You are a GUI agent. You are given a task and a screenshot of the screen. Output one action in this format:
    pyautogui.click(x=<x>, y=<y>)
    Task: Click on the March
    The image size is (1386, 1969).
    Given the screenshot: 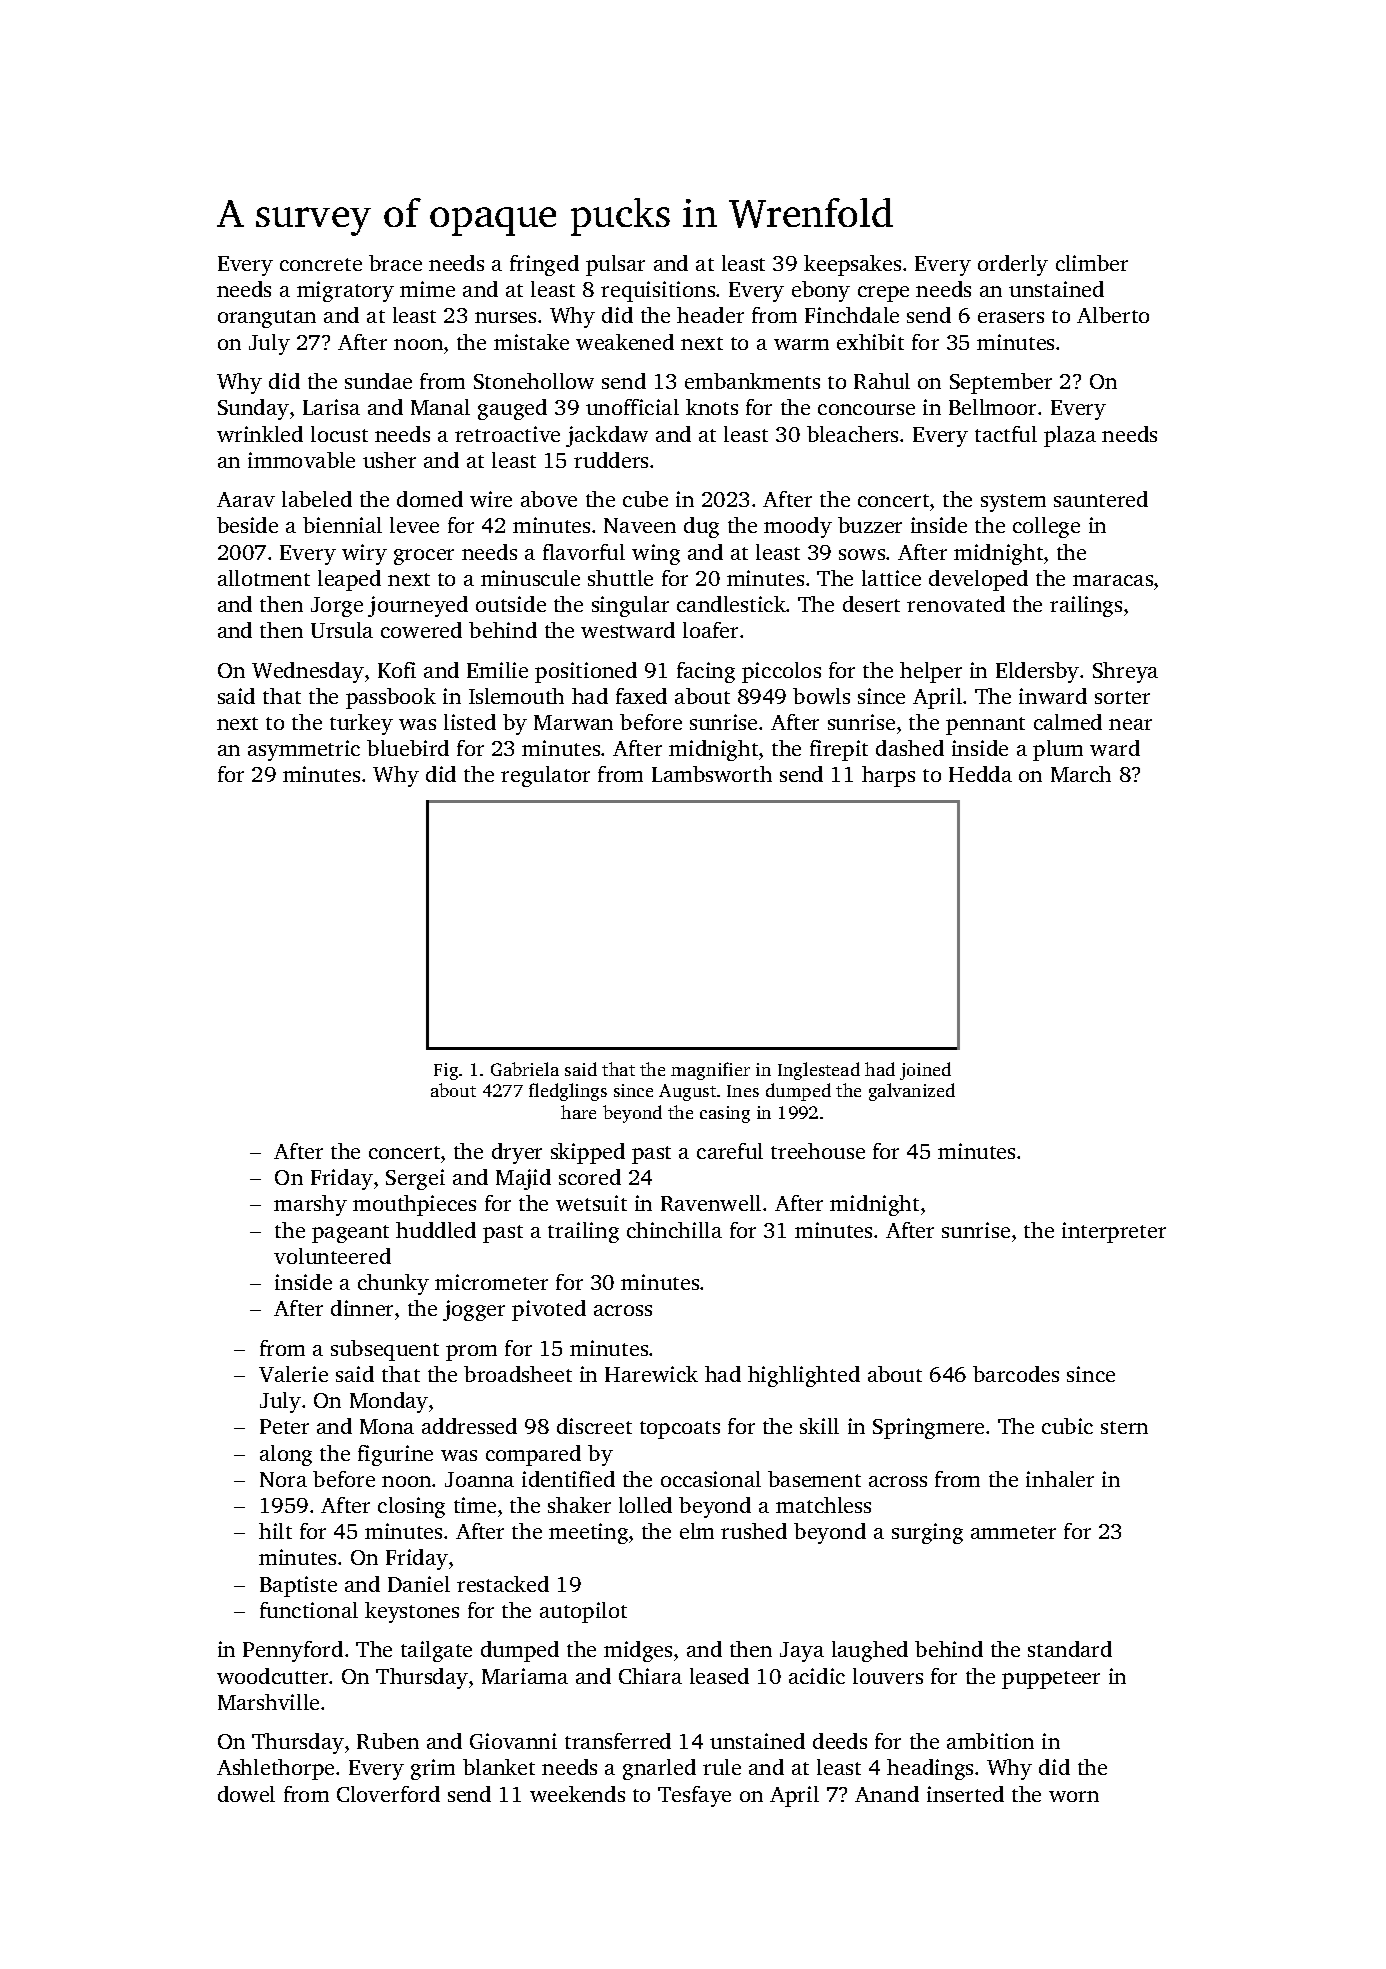 What is the action you would take?
    pyautogui.click(x=1081, y=774)
